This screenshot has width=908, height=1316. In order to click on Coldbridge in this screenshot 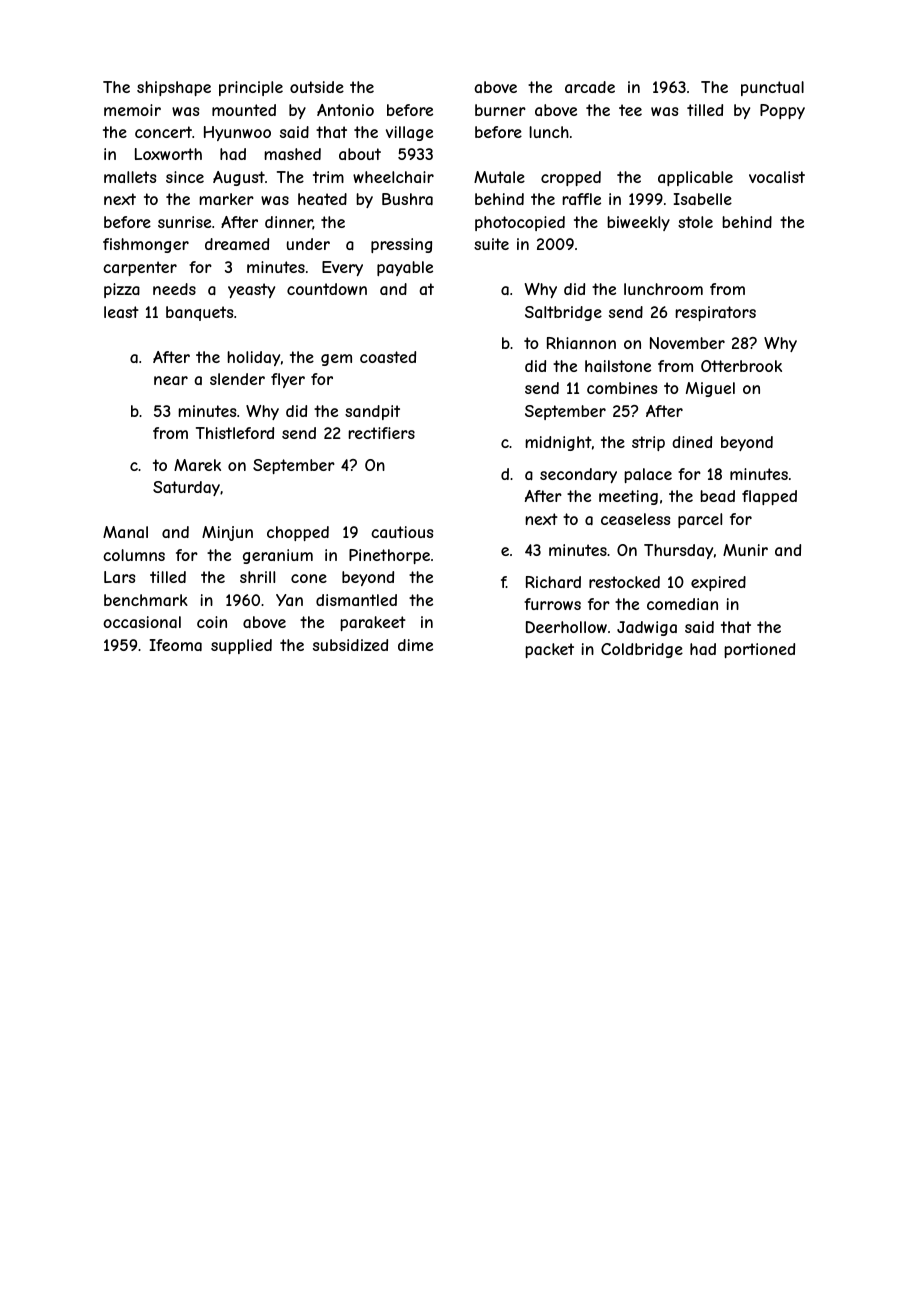, I will do `click(642, 650)`.
